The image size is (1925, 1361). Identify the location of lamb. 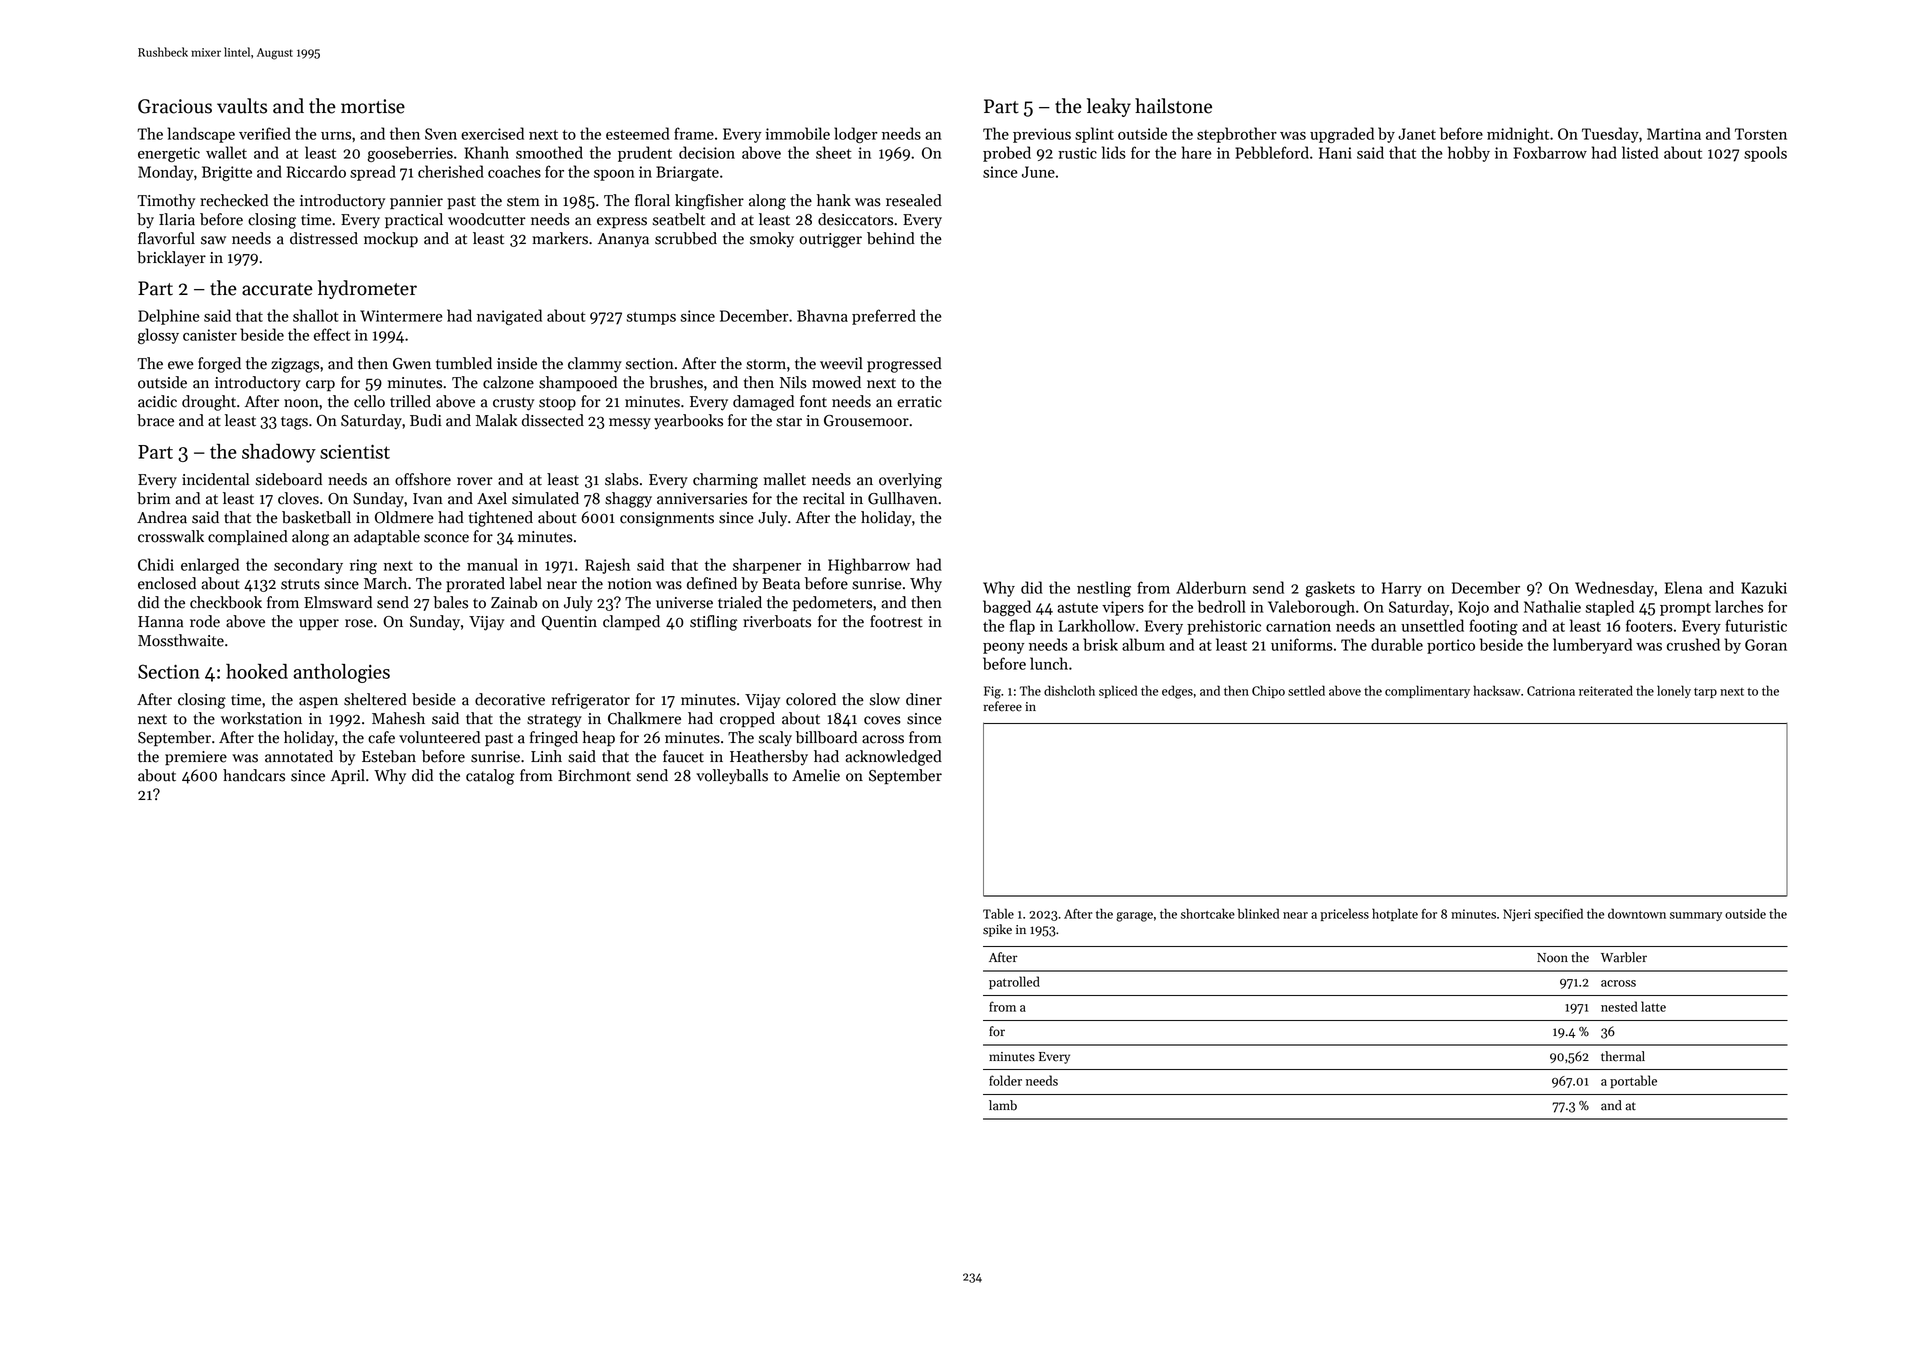
(1003, 1105).
